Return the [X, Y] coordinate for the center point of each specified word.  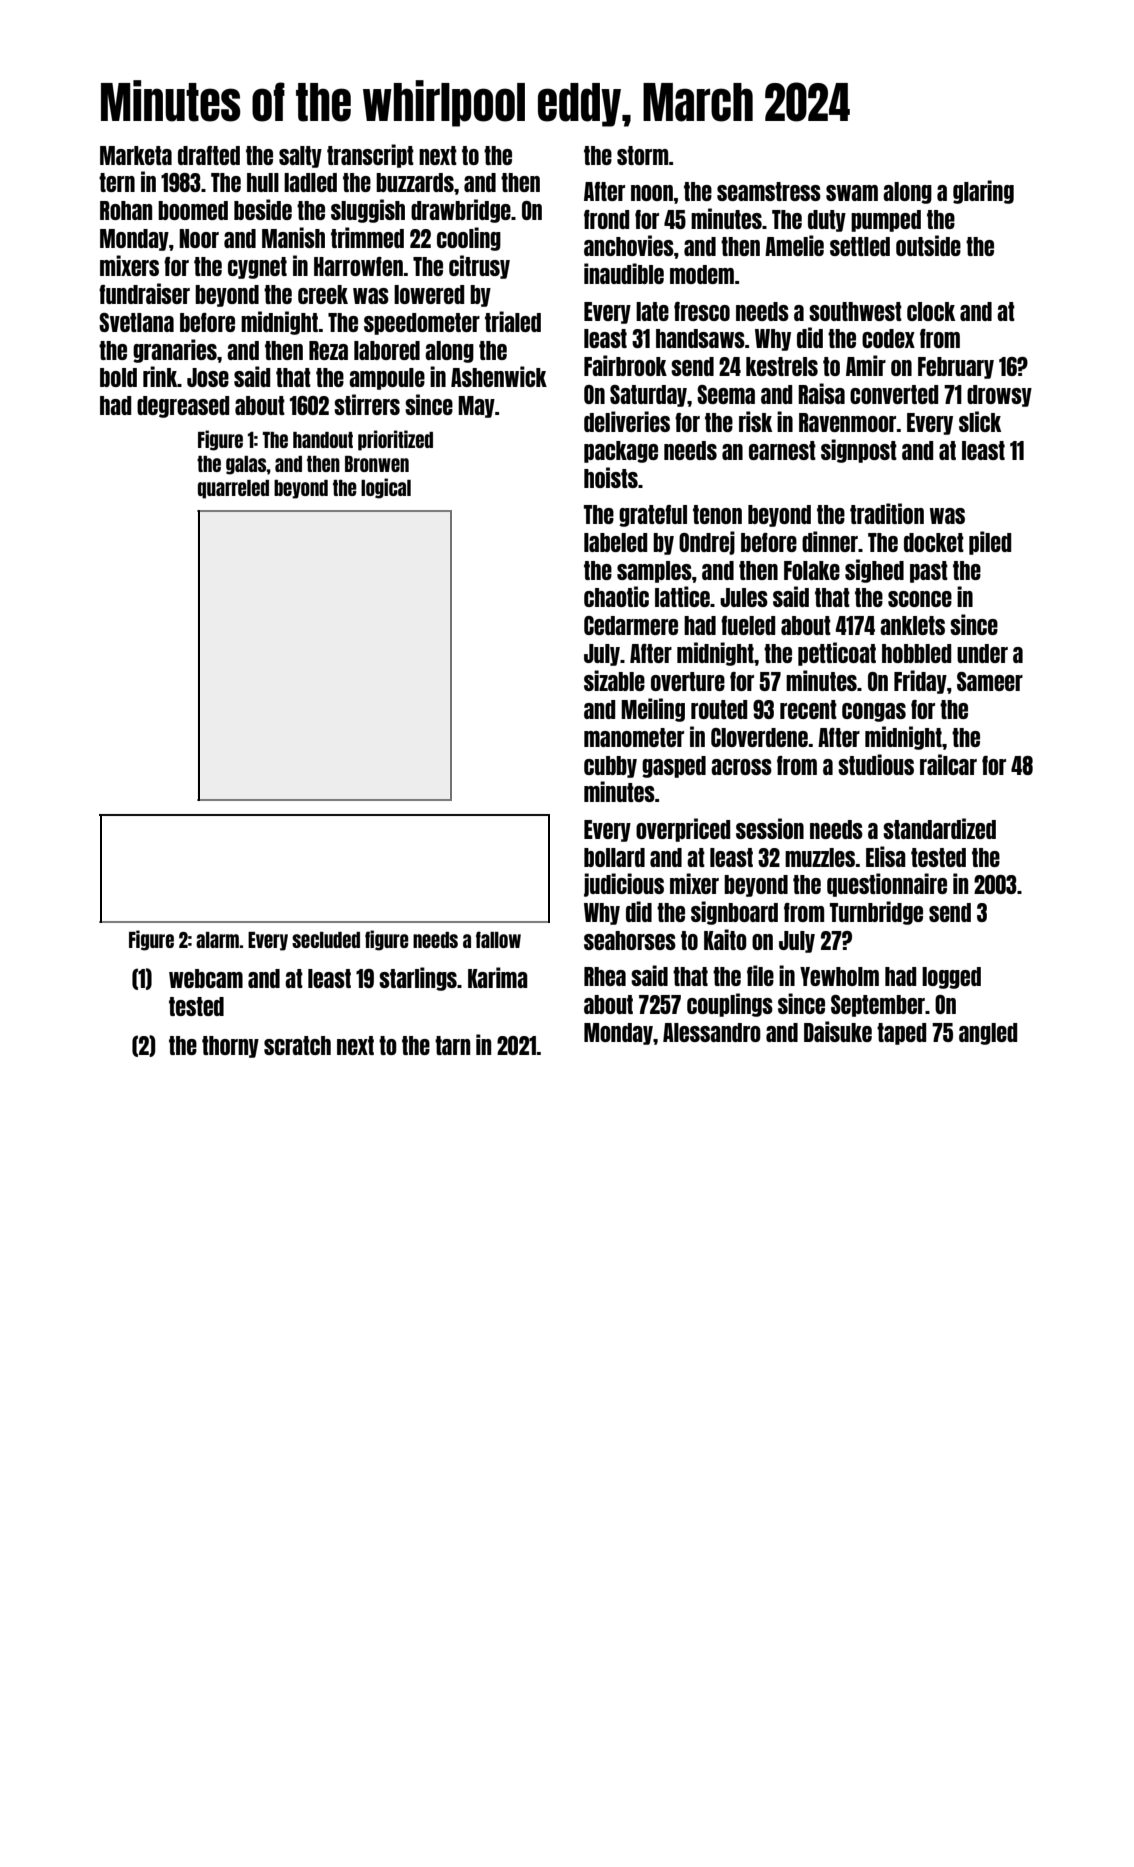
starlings [418, 979]
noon [652, 193]
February [956, 368]
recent [808, 709]
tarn [452, 1045]
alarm [218, 940]
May [476, 407]
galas [246, 465]
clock [931, 311]
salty [300, 157]
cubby [610, 767]
